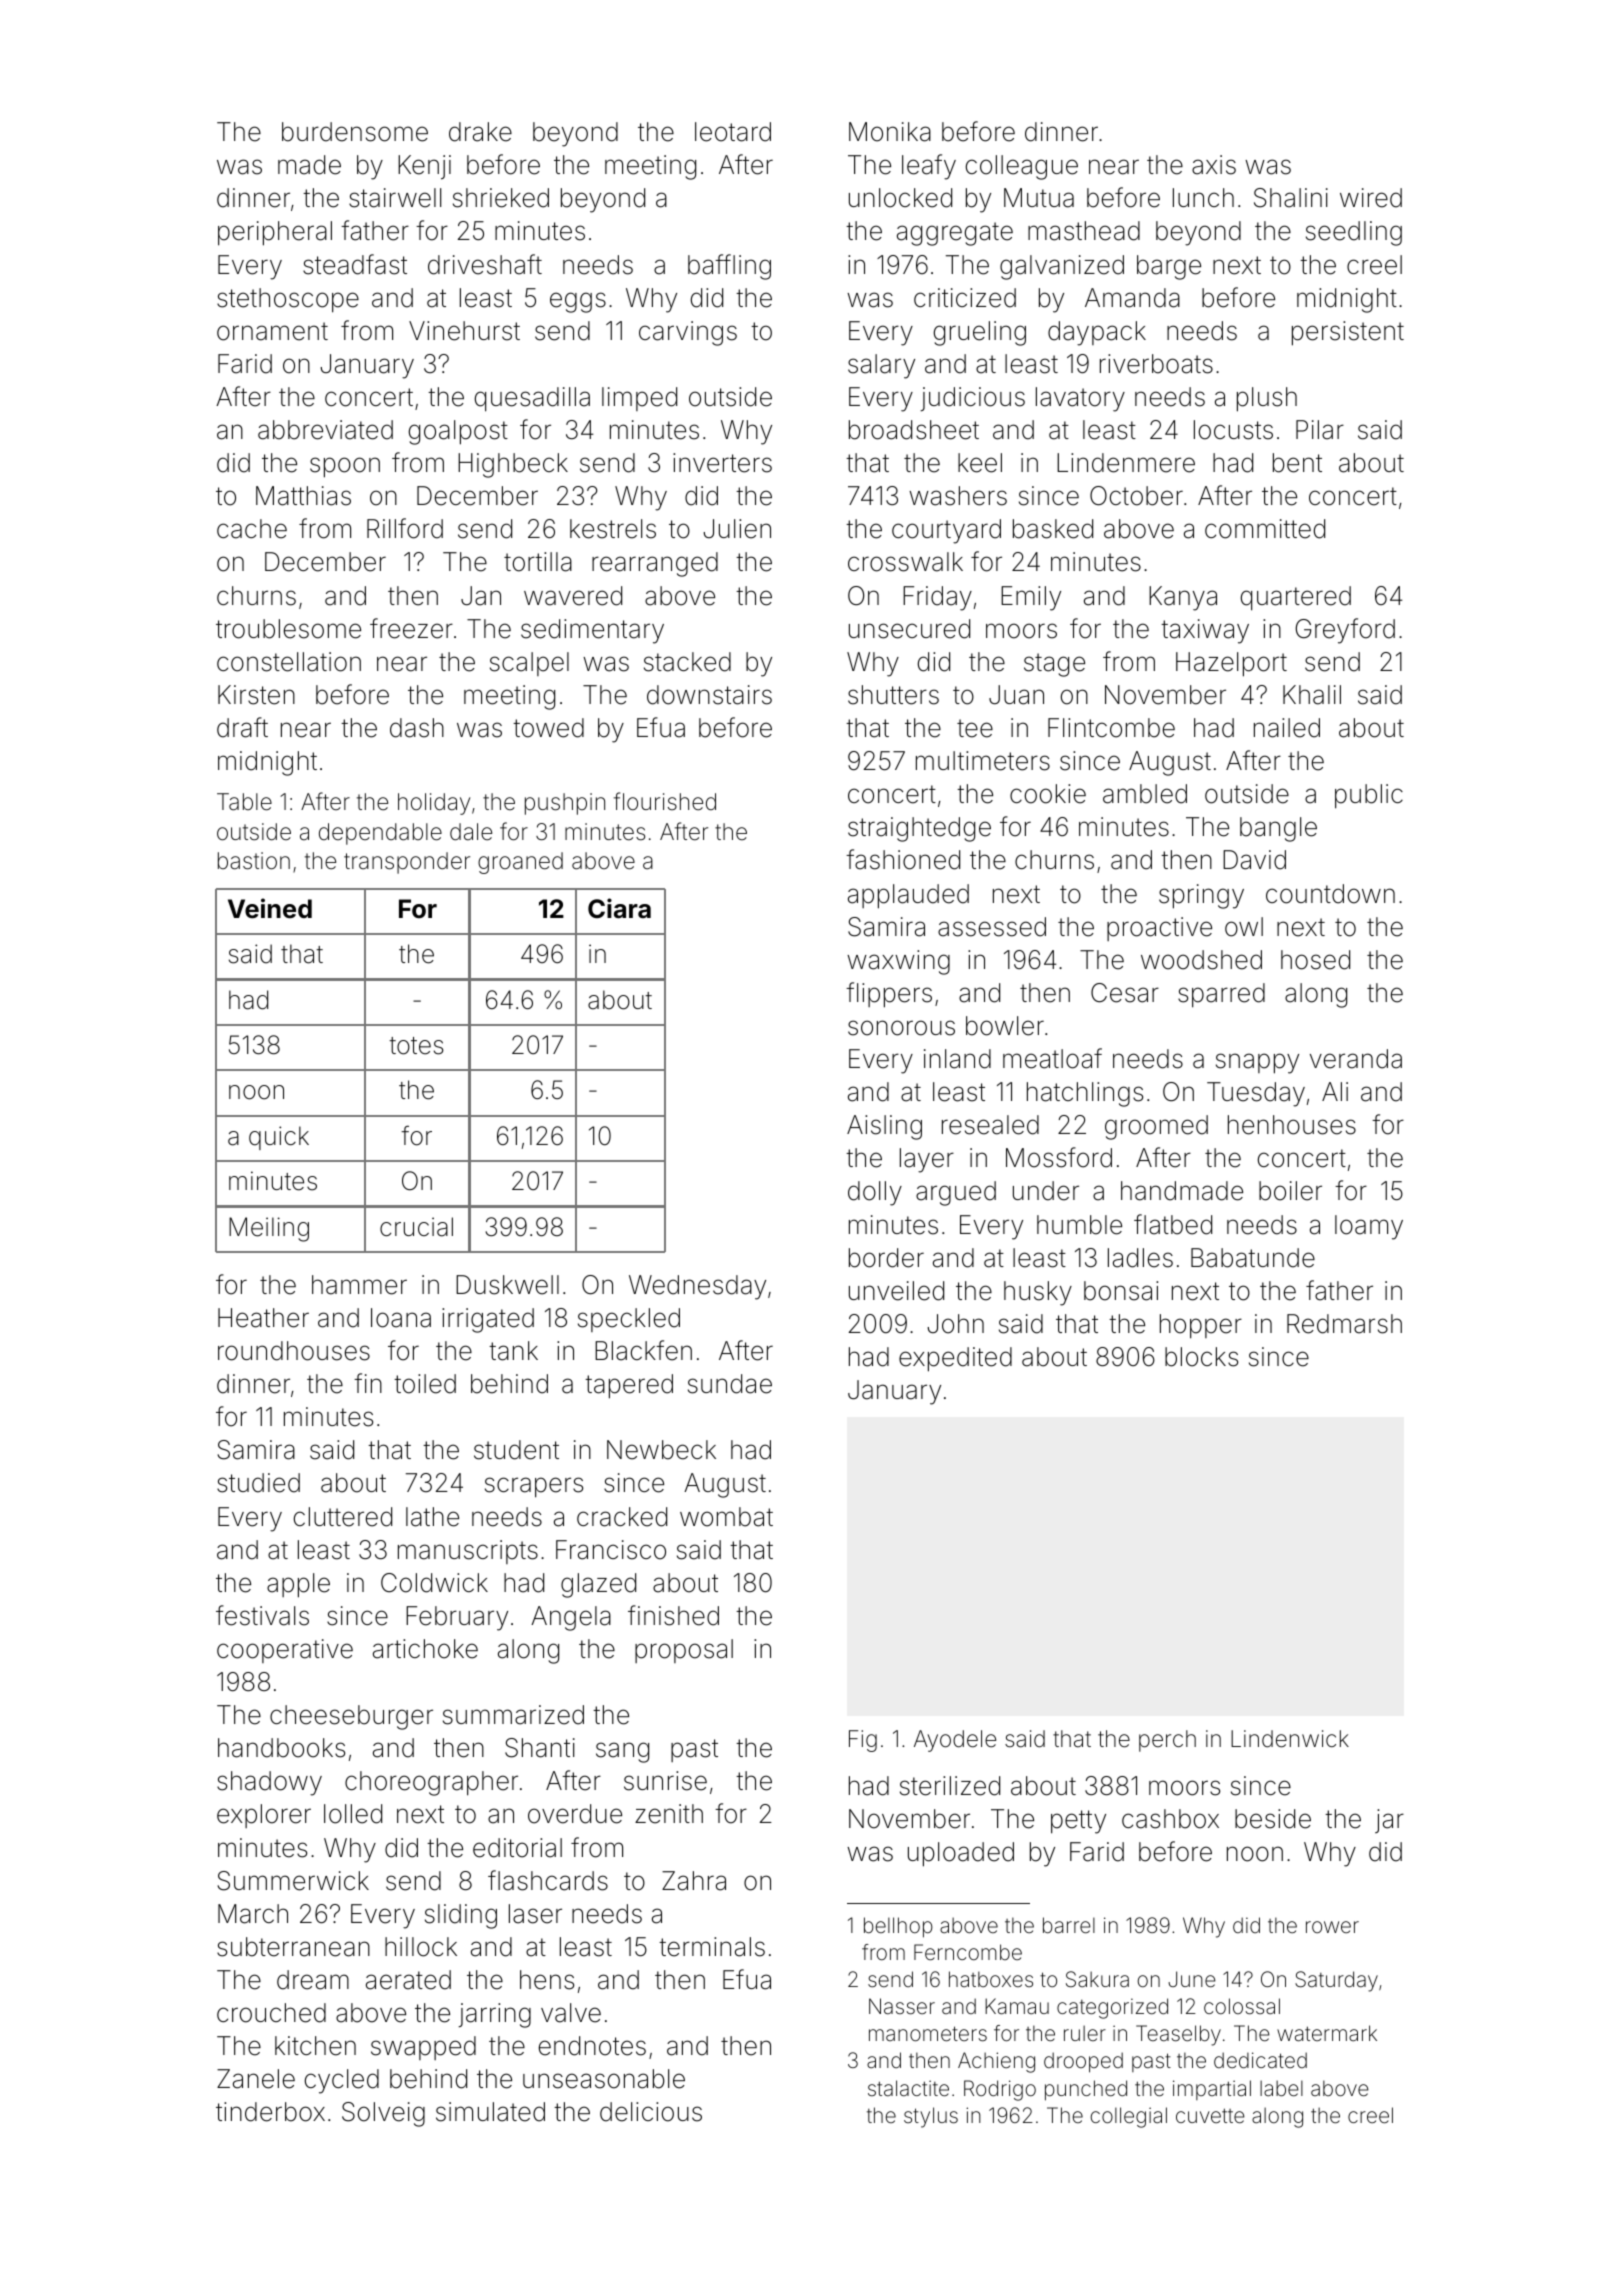 The height and width of the image is (2292, 1620). Describe the element at coordinates (285, 1651) in the image. I see `cooperative` at that location.
